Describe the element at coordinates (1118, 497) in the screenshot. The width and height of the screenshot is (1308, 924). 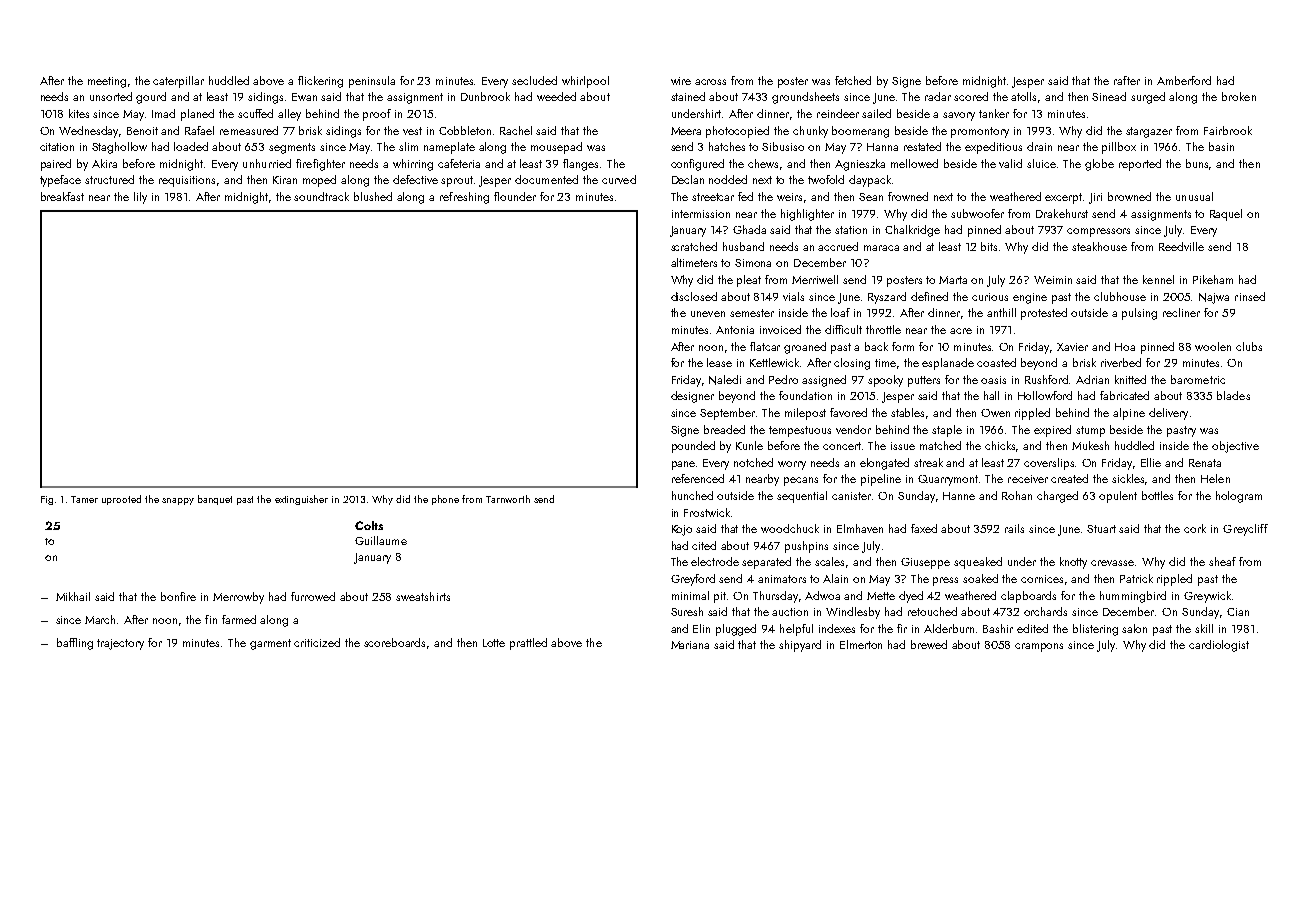
I see `opulent` at that location.
